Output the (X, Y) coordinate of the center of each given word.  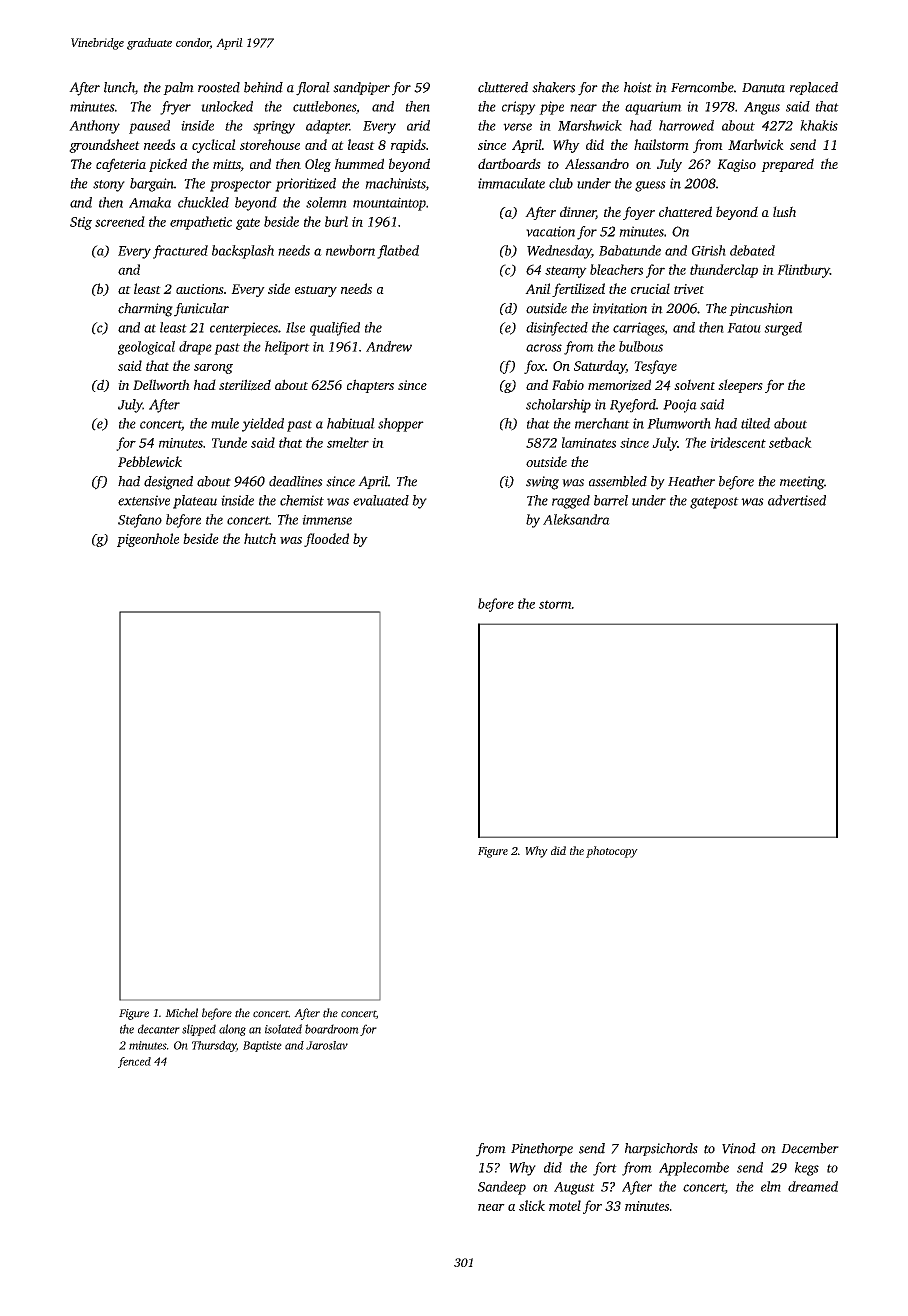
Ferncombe (702, 87)
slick (532, 1205)
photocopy (612, 852)
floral (313, 89)
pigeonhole (148, 540)
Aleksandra (576, 519)
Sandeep (502, 1188)
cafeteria (121, 165)
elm (771, 1186)
